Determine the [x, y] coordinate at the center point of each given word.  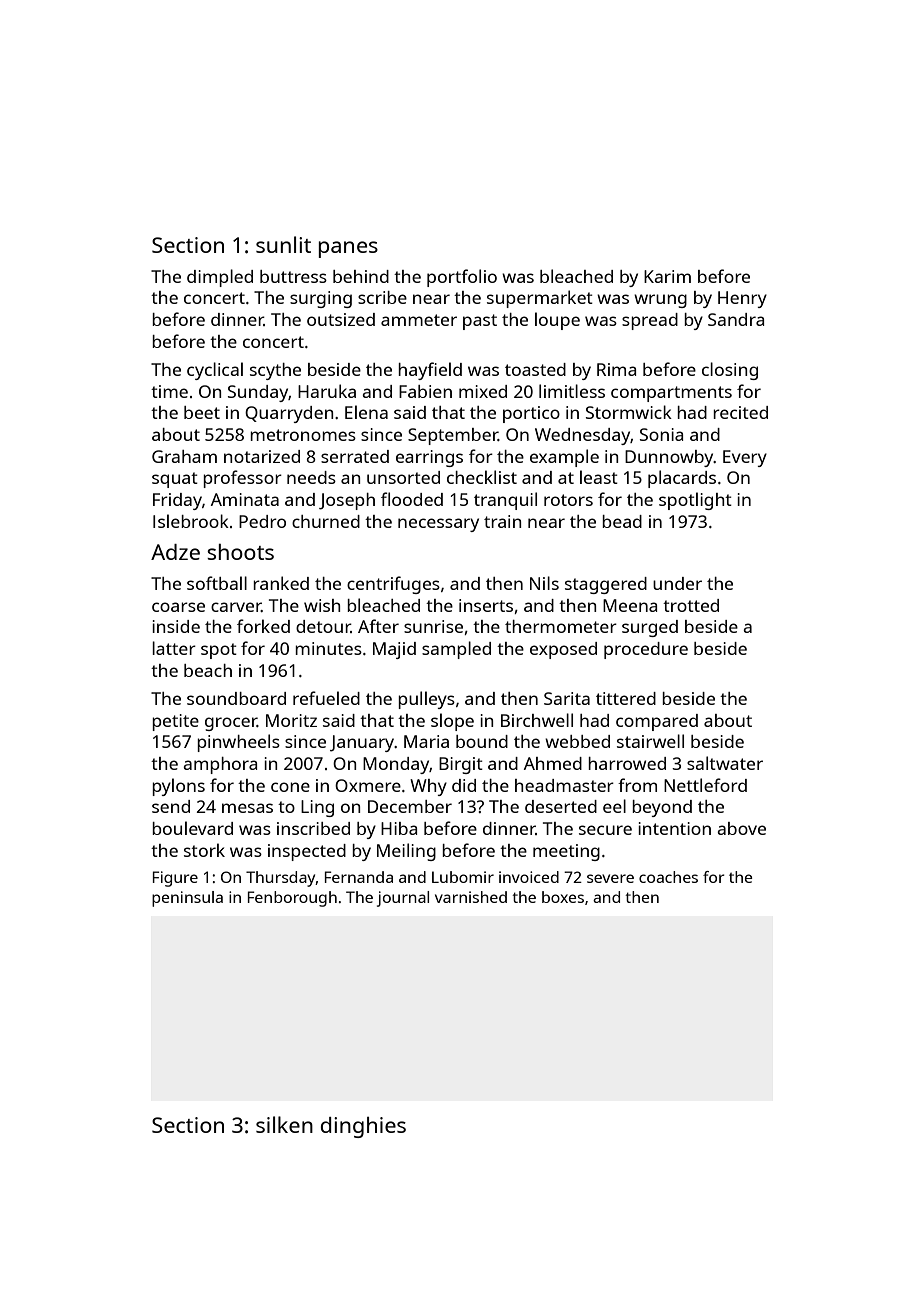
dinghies [363, 1127]
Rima [616, 369]
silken [284, 1124]
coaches [668, 877]
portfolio [462, 278]
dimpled [220, 278]
